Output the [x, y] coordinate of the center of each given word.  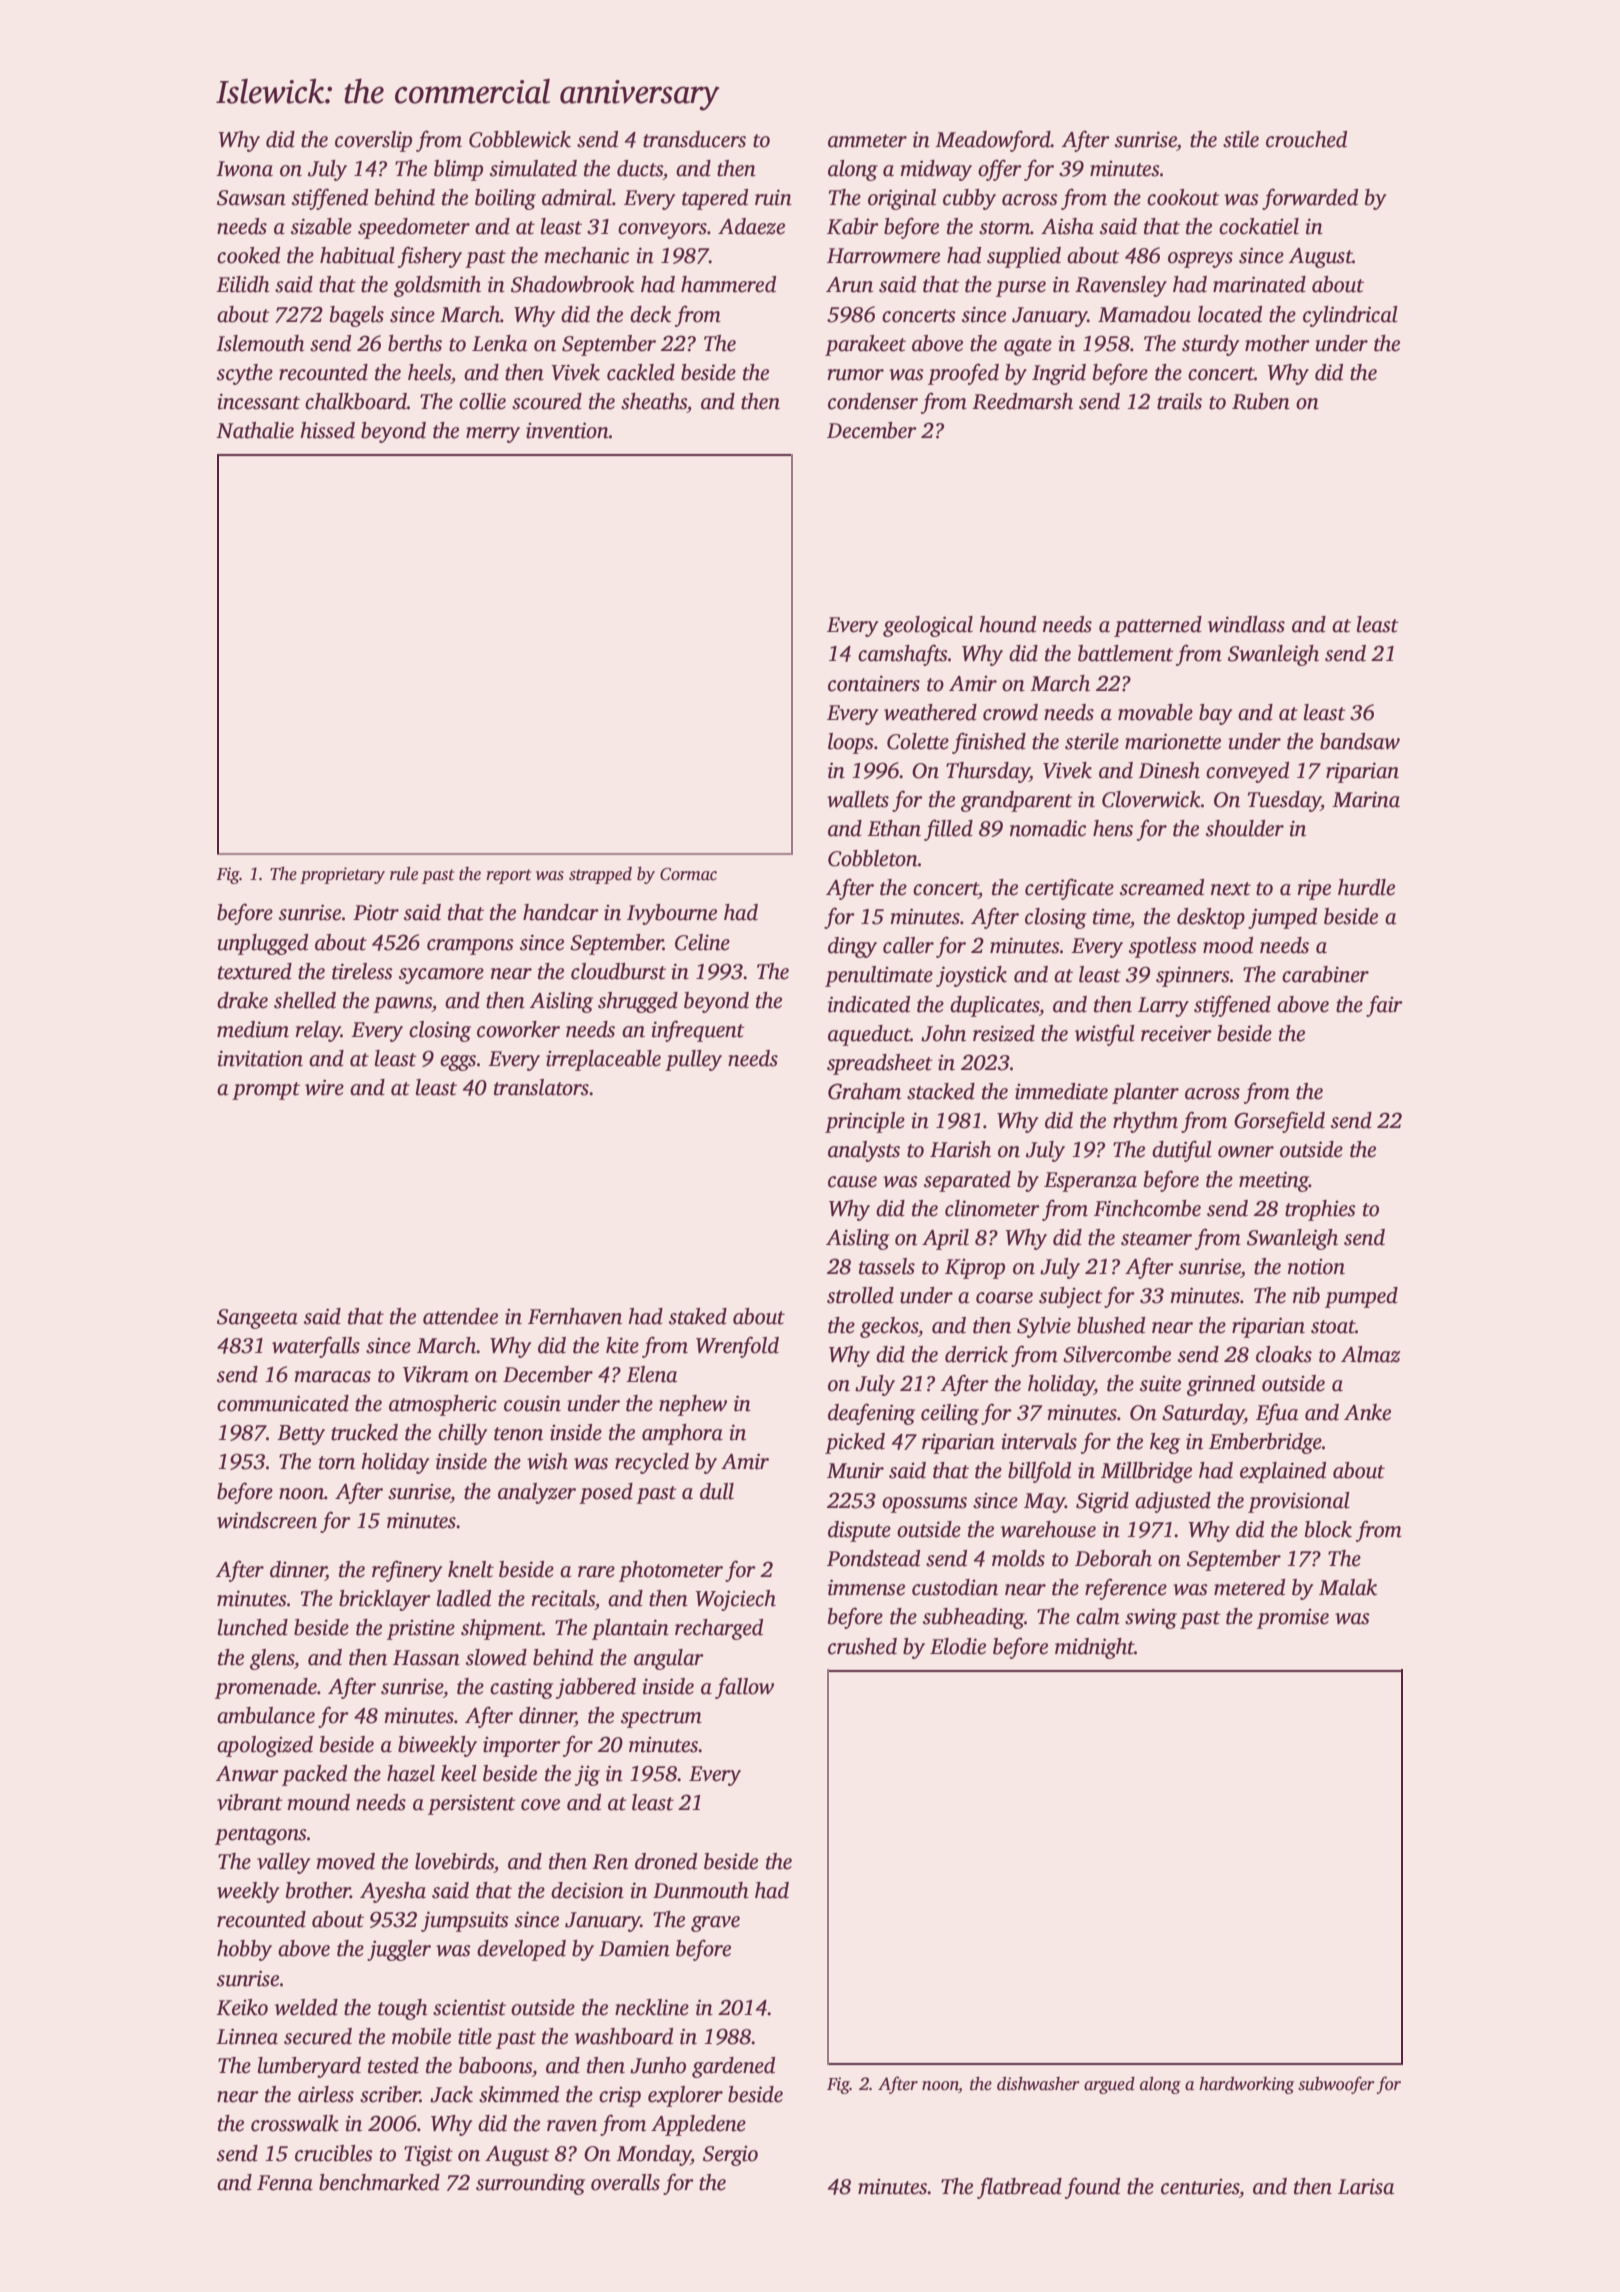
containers [874, 683]
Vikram [436, 1374]
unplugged [262, 944]
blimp [458, 170]
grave [715, 1924]
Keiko [242, 2007]
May [1044, 1503]
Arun [849, 285]
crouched [1306, 139]
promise [1293, 1619]
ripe [1314, 889]
